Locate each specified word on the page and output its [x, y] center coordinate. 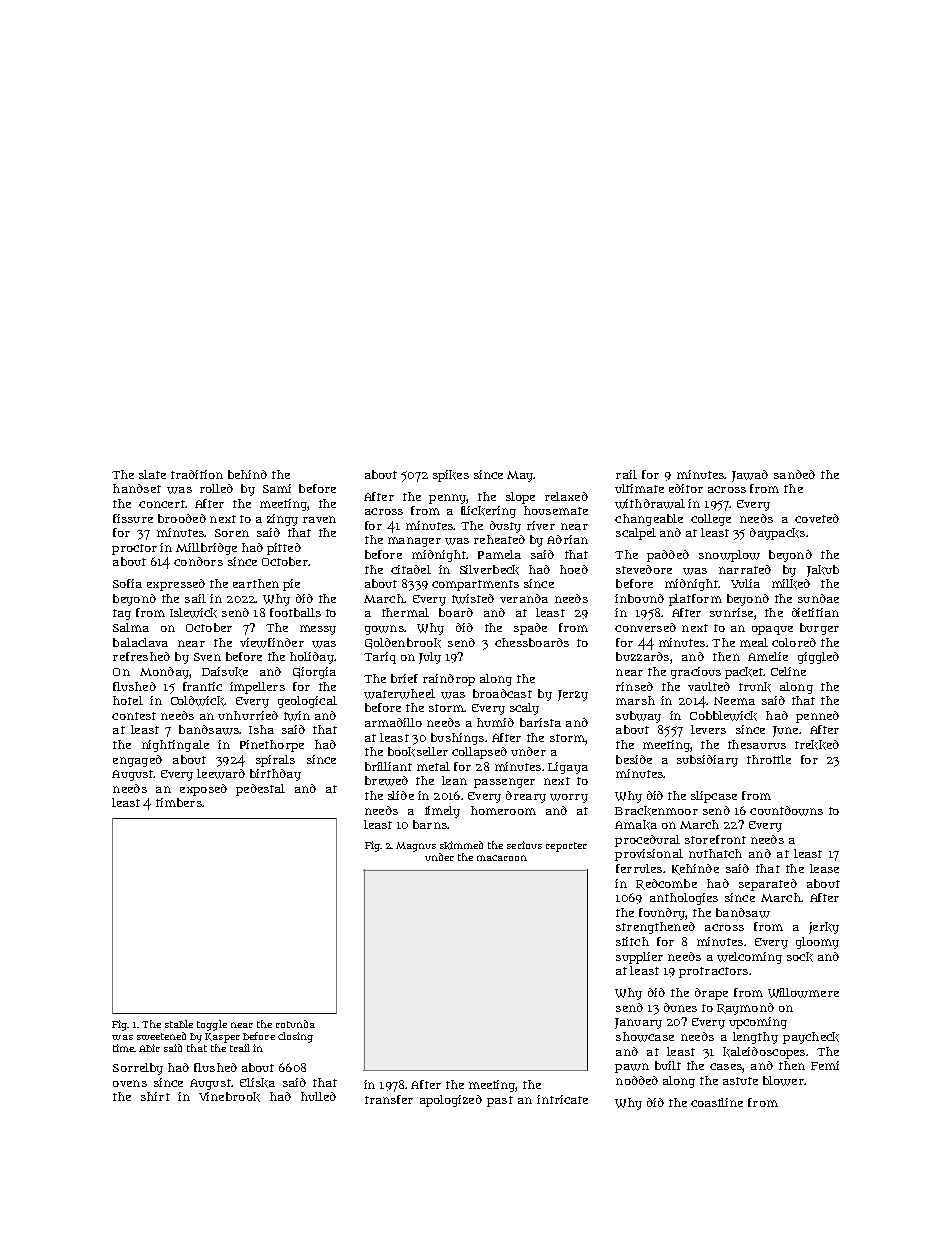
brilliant [388, 766]
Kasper [222, 1038]
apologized [451, 1101]
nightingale [175, 746]
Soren [232, 533]
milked [791, 584]
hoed [574, 569]
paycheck [811, 1038]
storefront [715, 839]
